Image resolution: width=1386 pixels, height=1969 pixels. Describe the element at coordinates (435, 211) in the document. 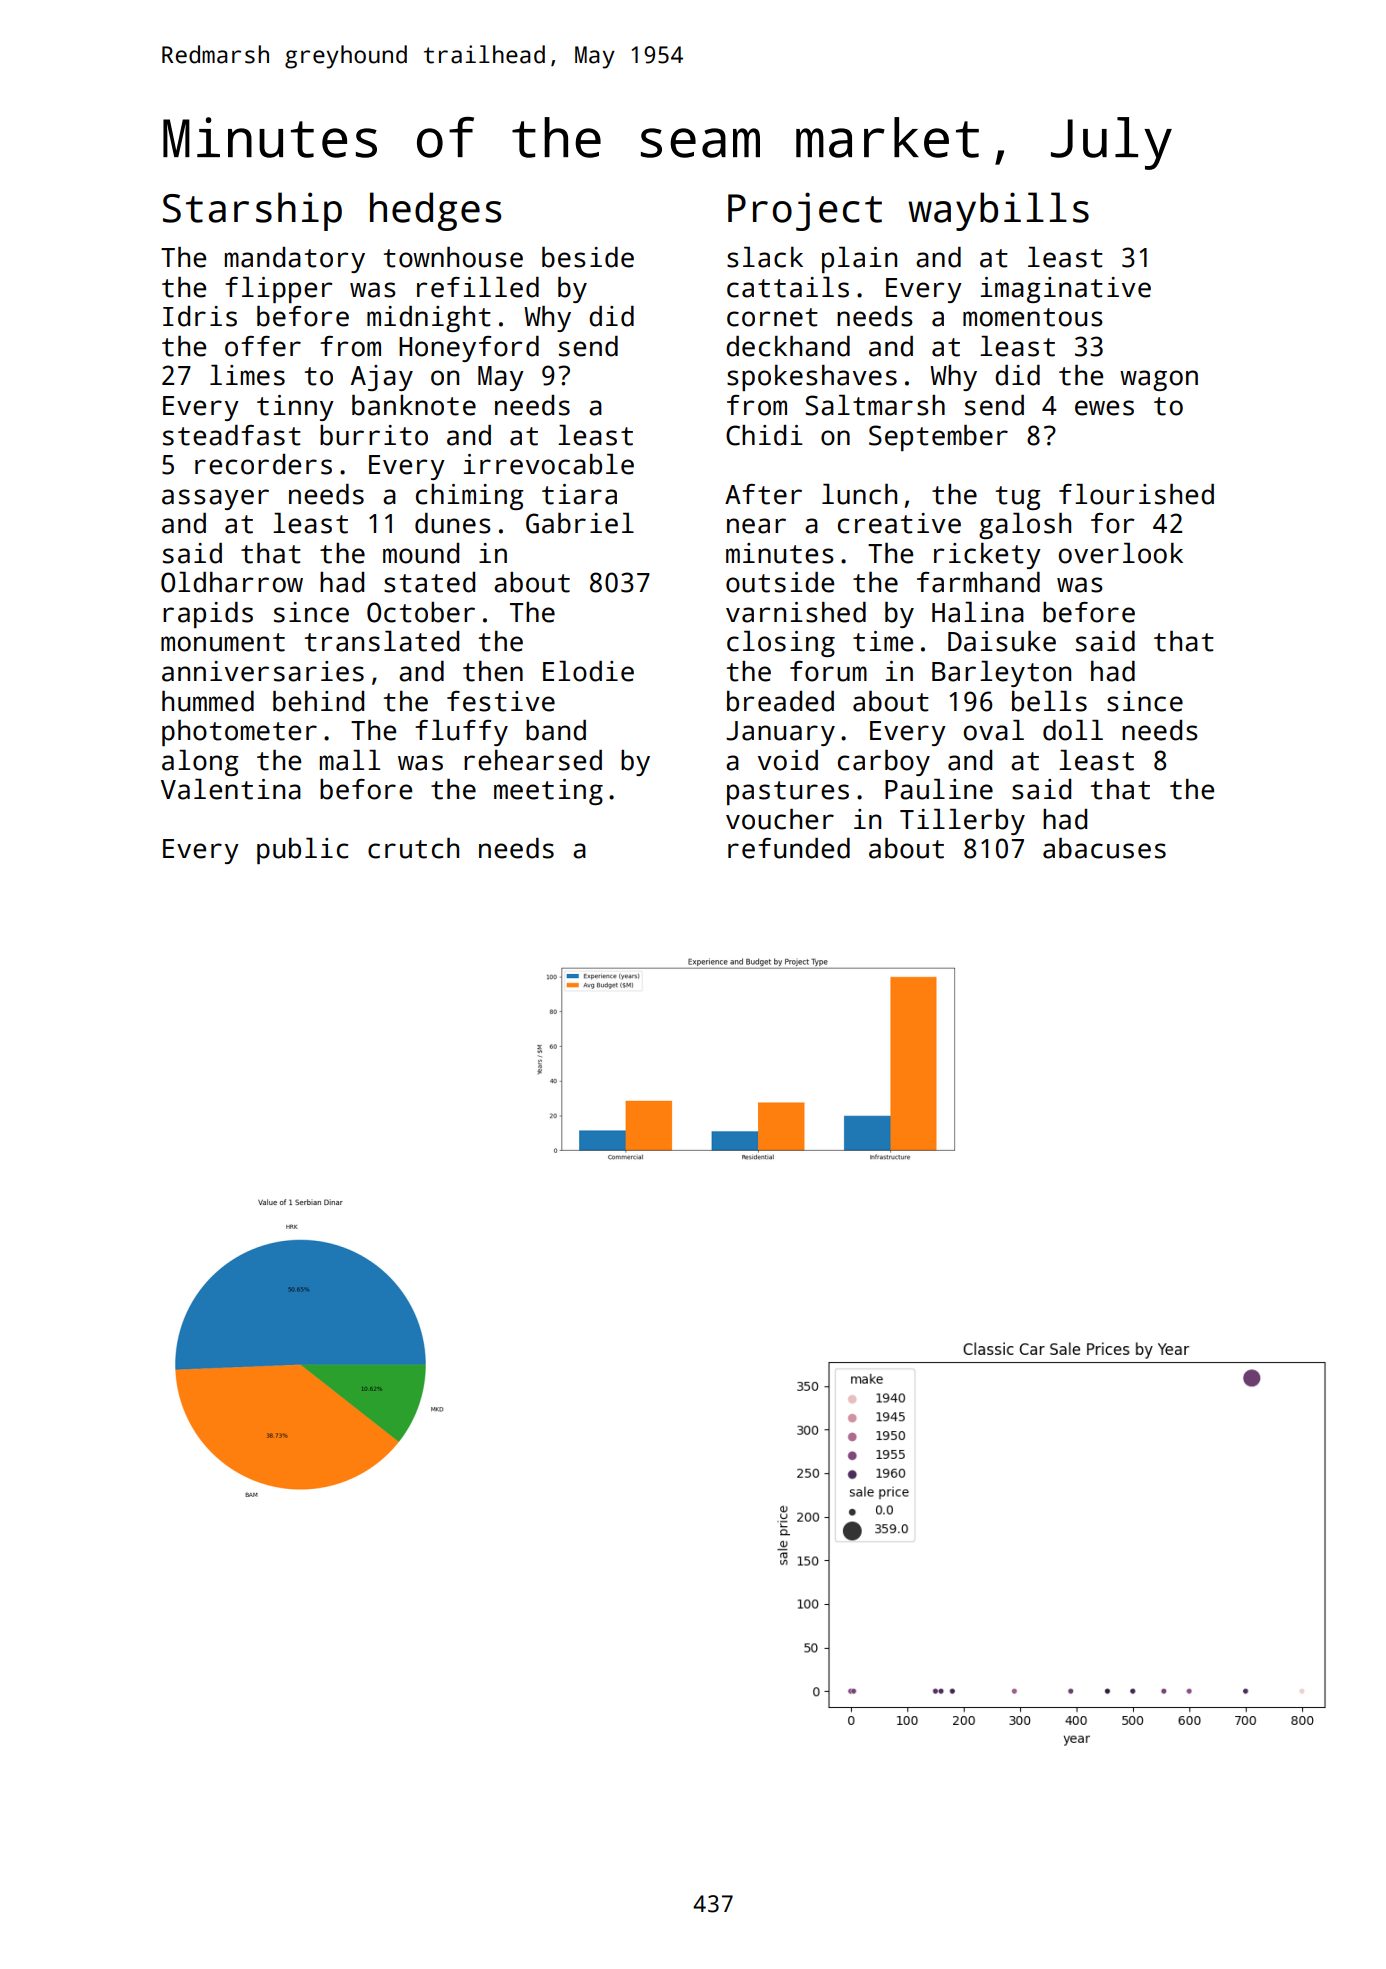

I see `hedges` at that location.
